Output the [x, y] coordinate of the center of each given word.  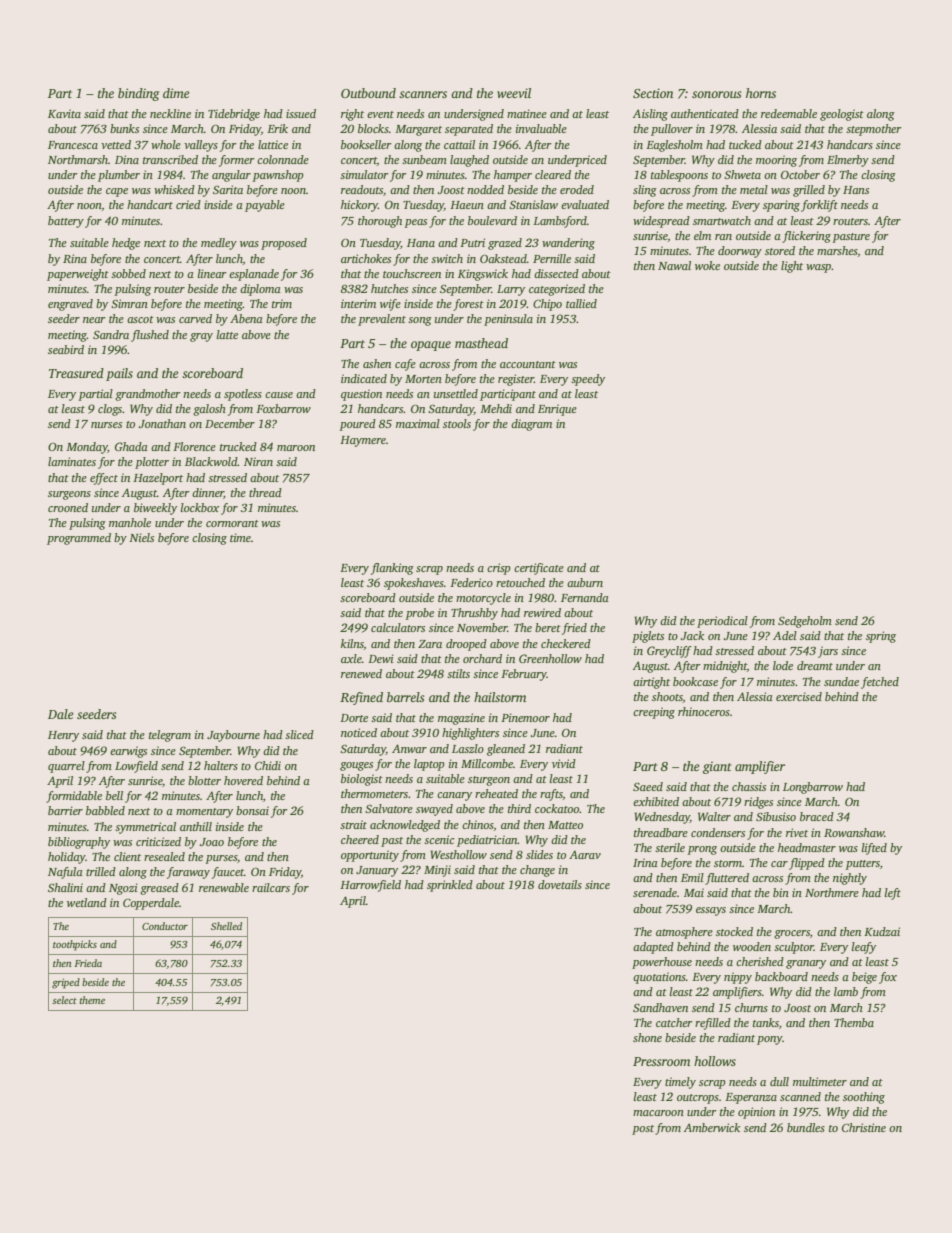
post [643, 1130]
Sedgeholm [805, 622]
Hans [856, 190]
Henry [63, 736]
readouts [362, 189]
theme [92, 1000]
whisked [174, 189]
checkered [566, 643]
